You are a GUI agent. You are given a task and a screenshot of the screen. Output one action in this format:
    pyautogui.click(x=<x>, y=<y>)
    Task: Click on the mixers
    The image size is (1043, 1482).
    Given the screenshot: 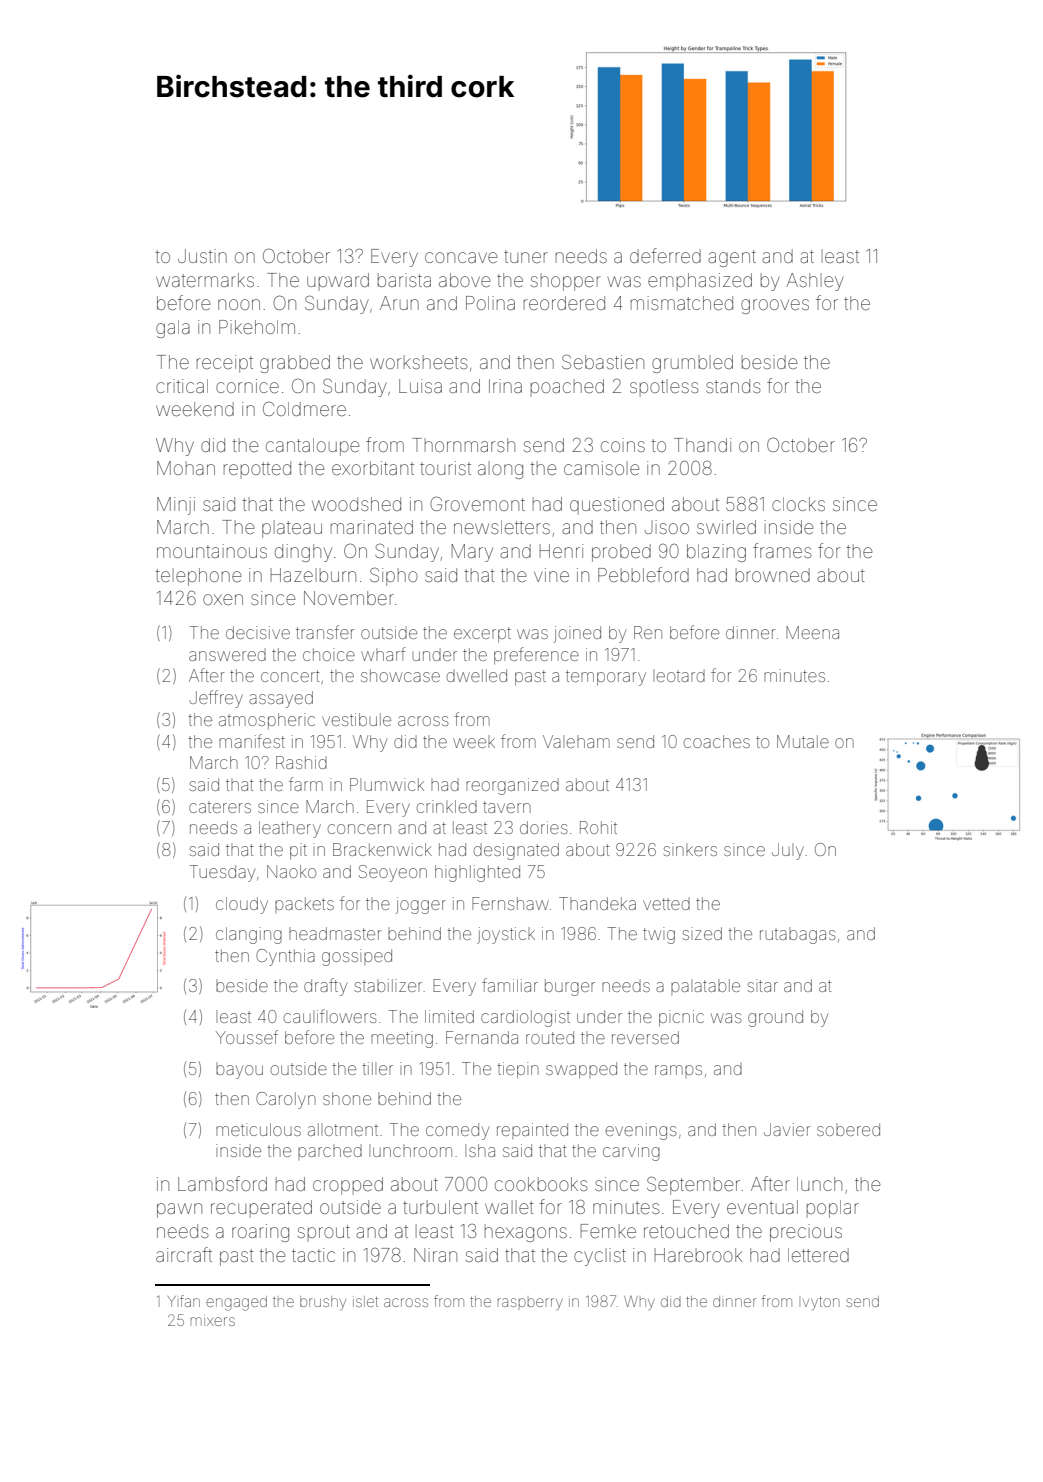 What is the action you would take?
    pyautogui.click(x=213, y=1320)
